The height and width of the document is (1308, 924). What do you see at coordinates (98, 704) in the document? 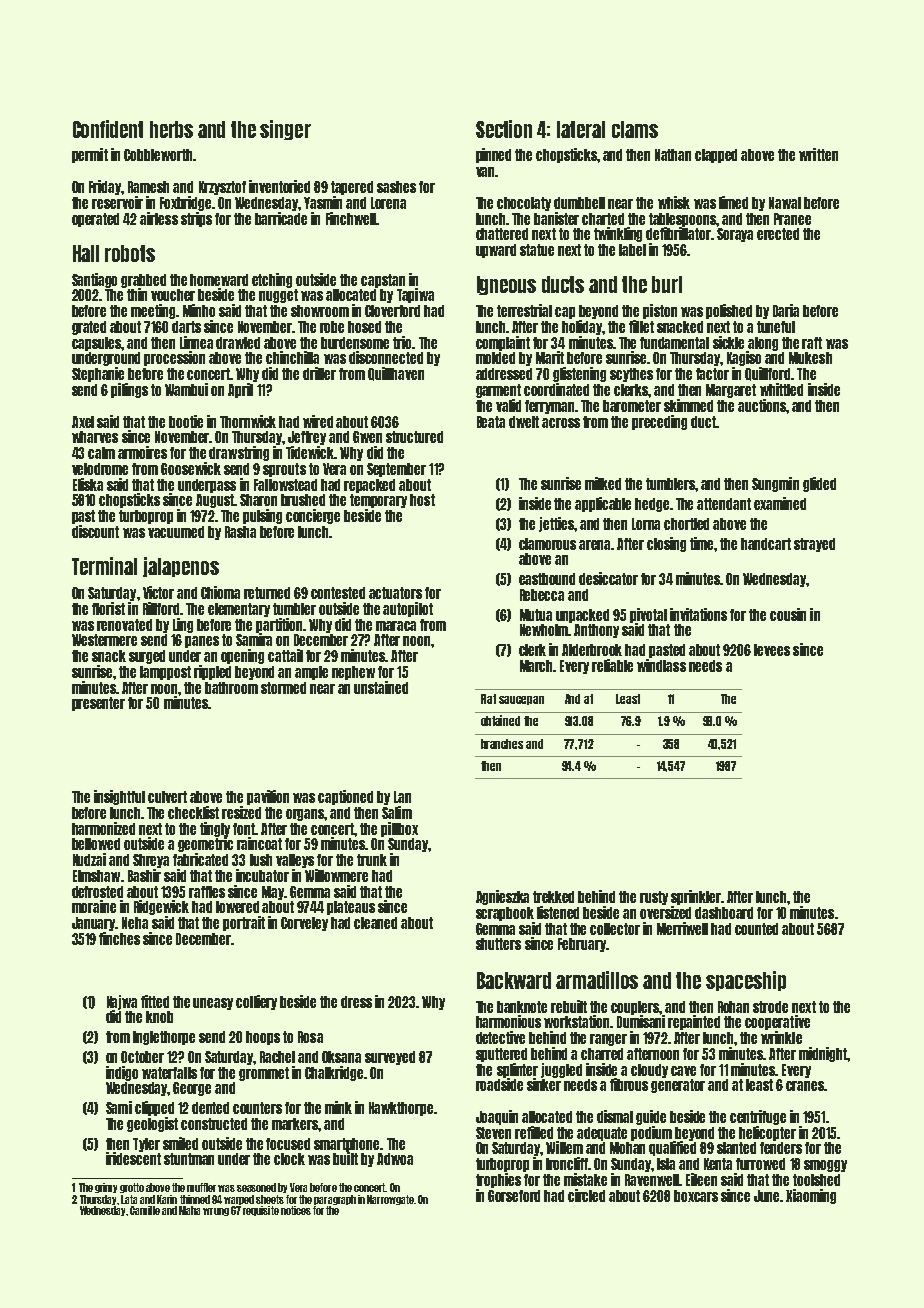
I see `presenter` at bounding box center [98, 704].
